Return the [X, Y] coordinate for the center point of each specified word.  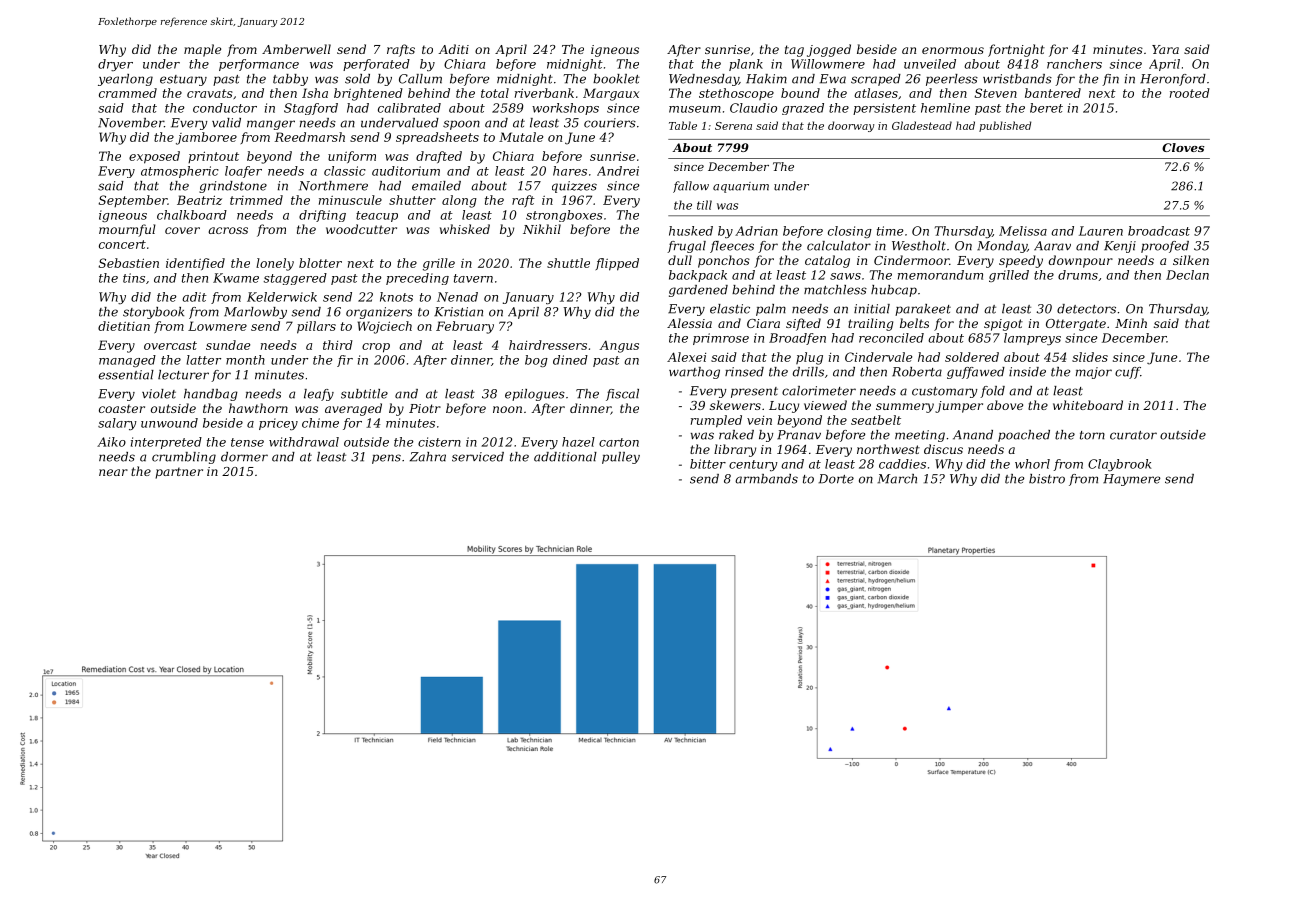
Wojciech [385, 327]
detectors [1086, 309]
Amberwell [296, 49]
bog [536, 361]
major [1094, 373]
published [1005, 126]
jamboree [206, 138]
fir [345, 361]
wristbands [1017, 79]
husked [691, 231]
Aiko [111, 442]
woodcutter [361, 229]
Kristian [458, 312]
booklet [616, 79]
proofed [1165, 247]
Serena [733, 126]
